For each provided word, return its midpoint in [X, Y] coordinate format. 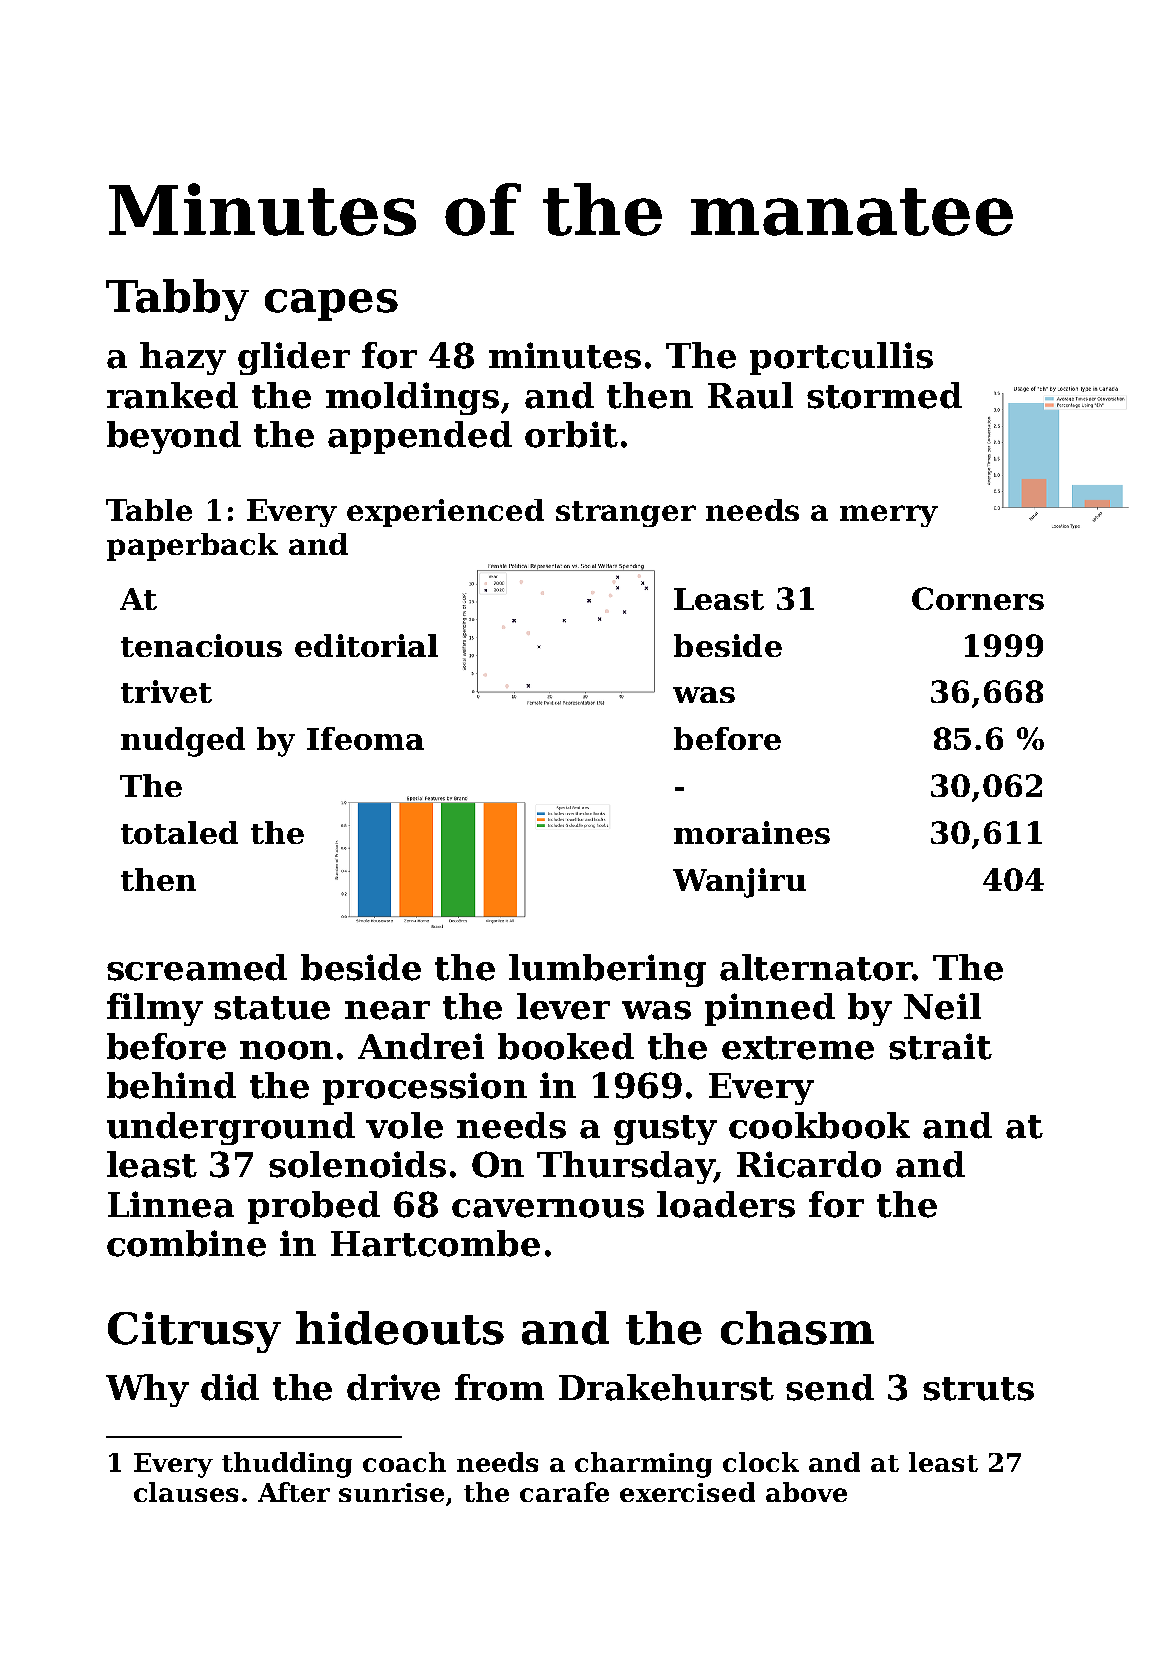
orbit [571, 434]
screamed [197, 967]
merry [889, 516]
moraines [752, 832]
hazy [183, 358]
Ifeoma [365, 738]
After [294, 1492]
